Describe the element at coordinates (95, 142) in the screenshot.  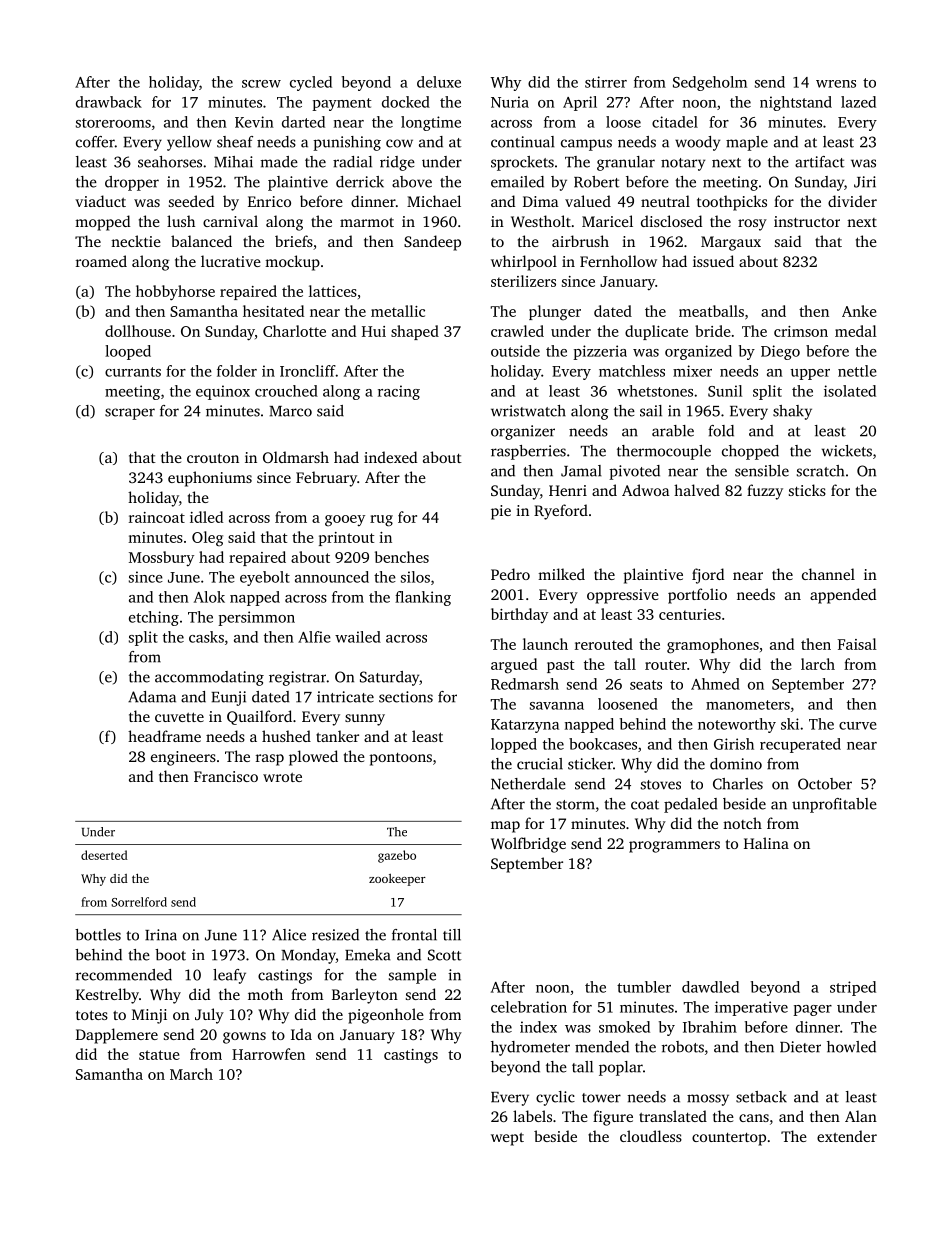
I see `coffer` at that location.
